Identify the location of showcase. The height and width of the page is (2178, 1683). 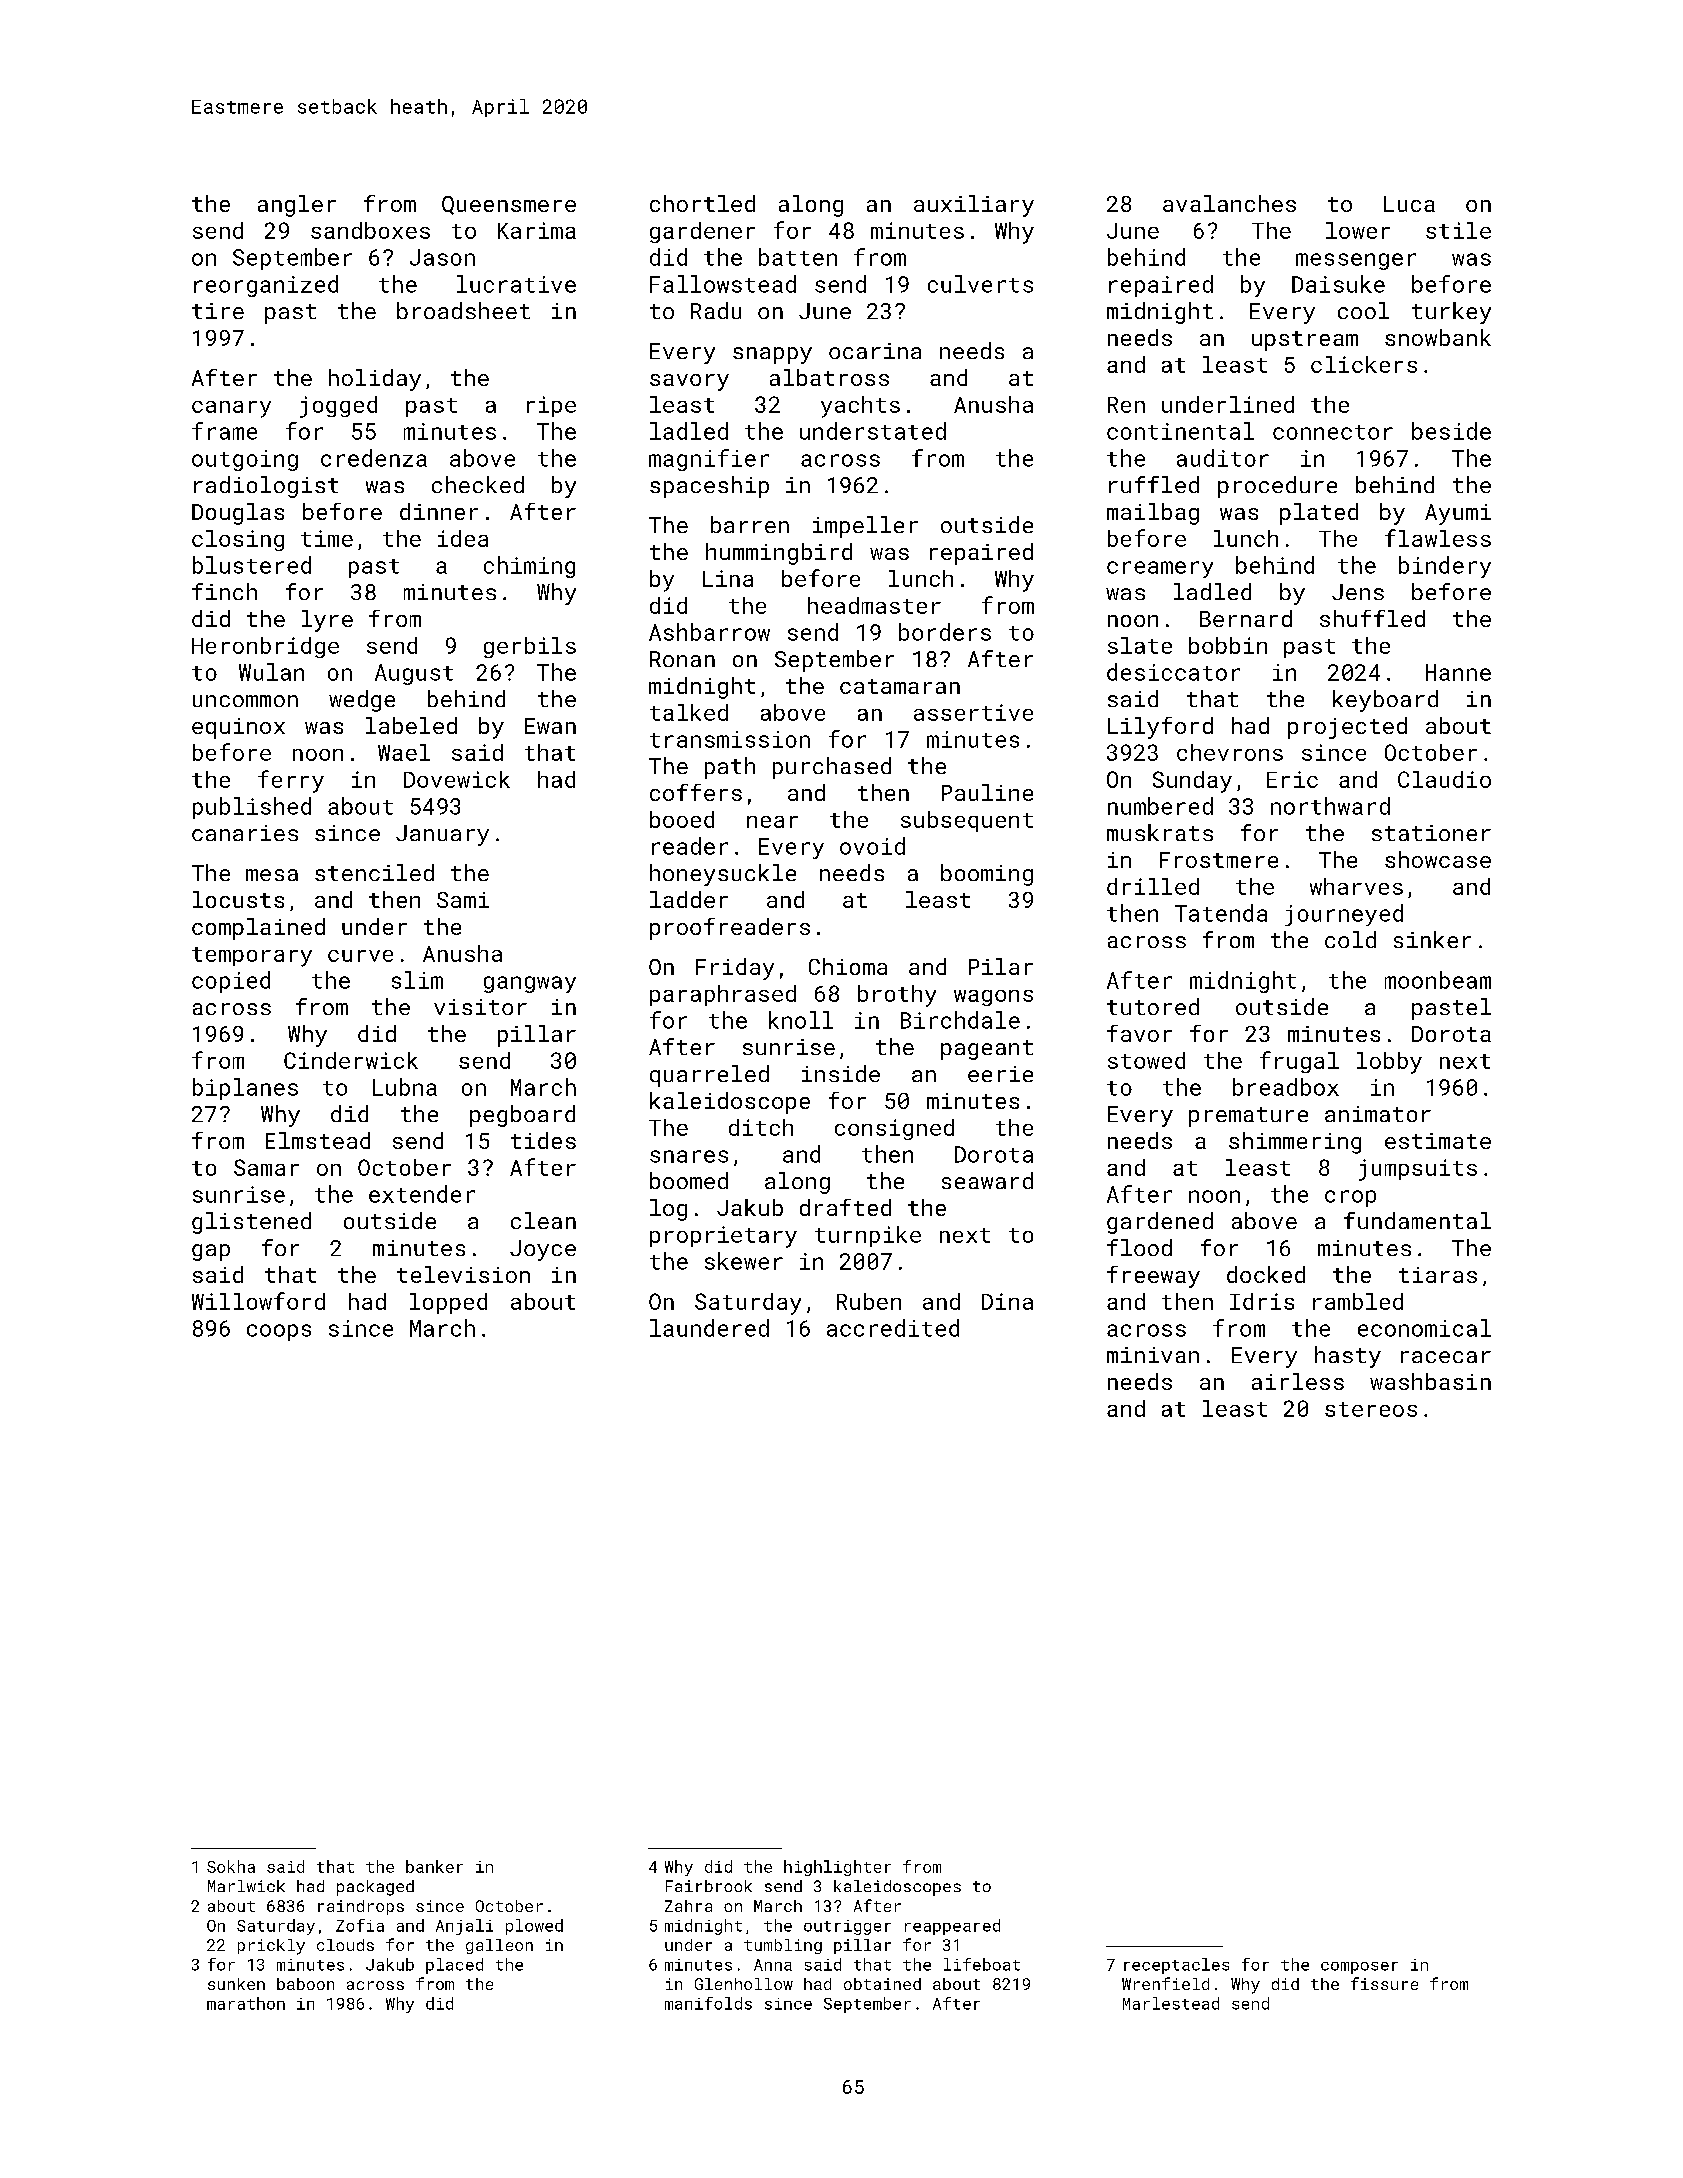
(1438, 859).
